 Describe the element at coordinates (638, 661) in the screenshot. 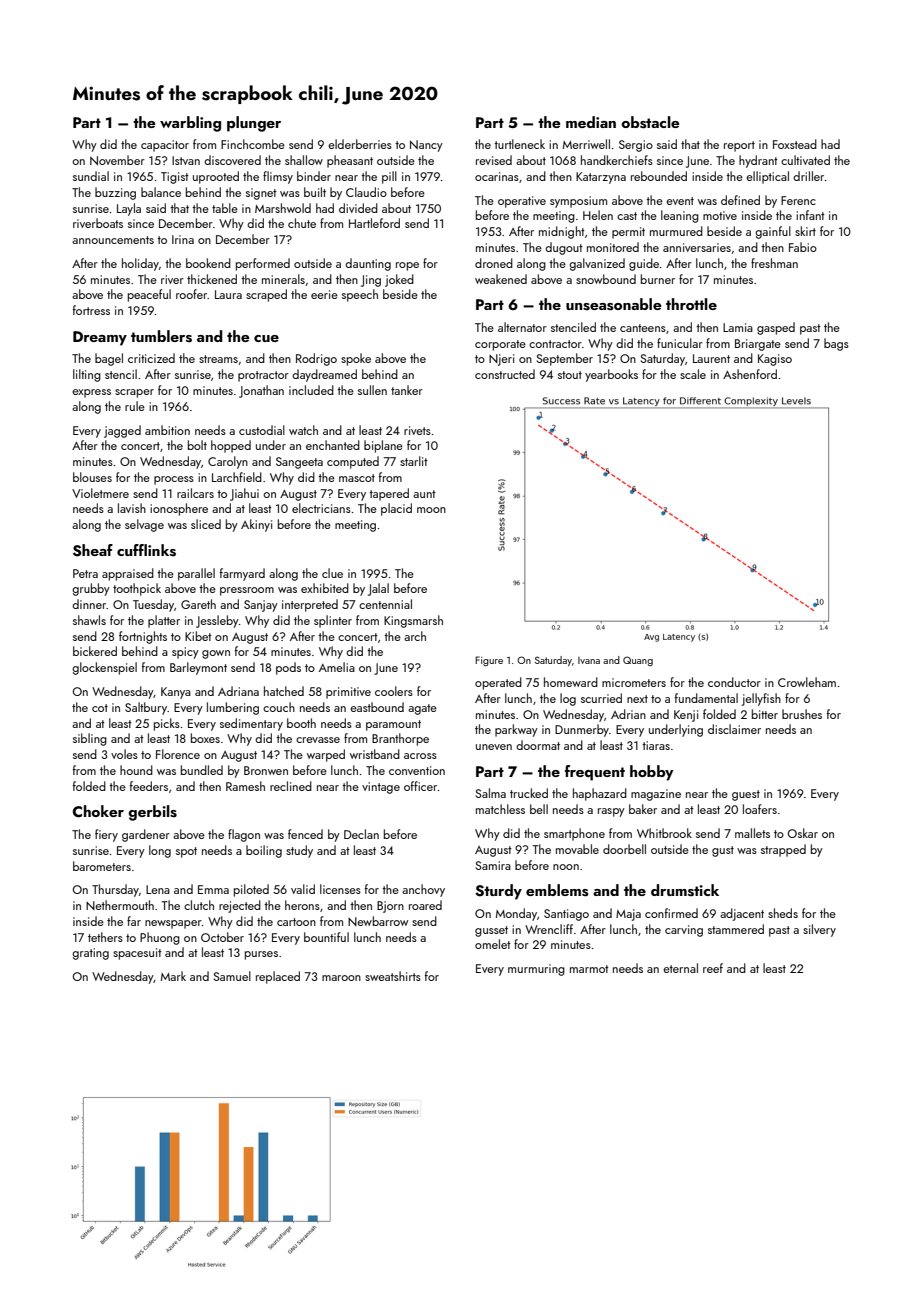

I see `Quang` at that location.
